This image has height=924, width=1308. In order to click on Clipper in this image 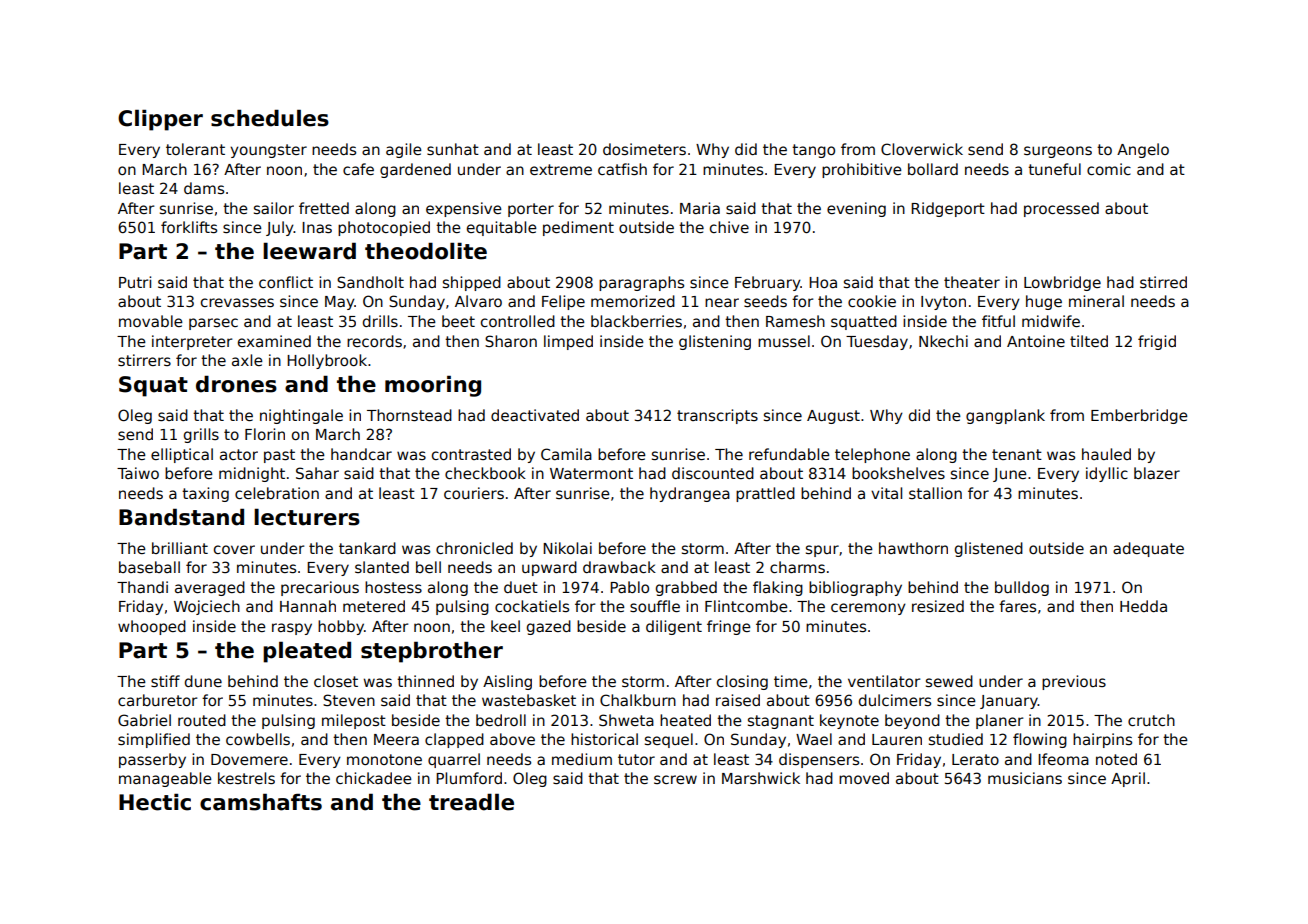, I will do `click(160, 120)`.
